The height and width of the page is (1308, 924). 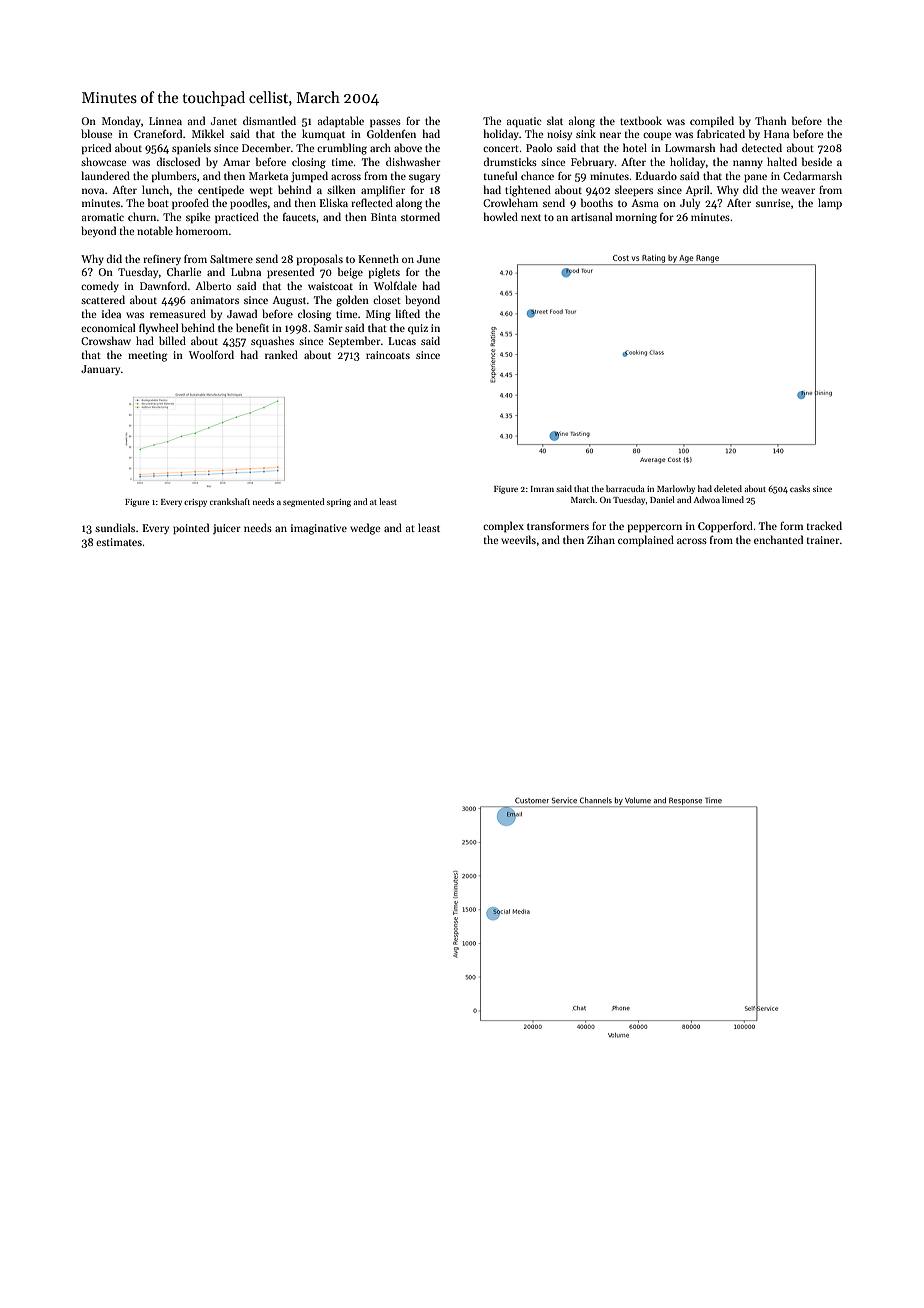 I want to click on Linnea, so click(x=165, y=121).
